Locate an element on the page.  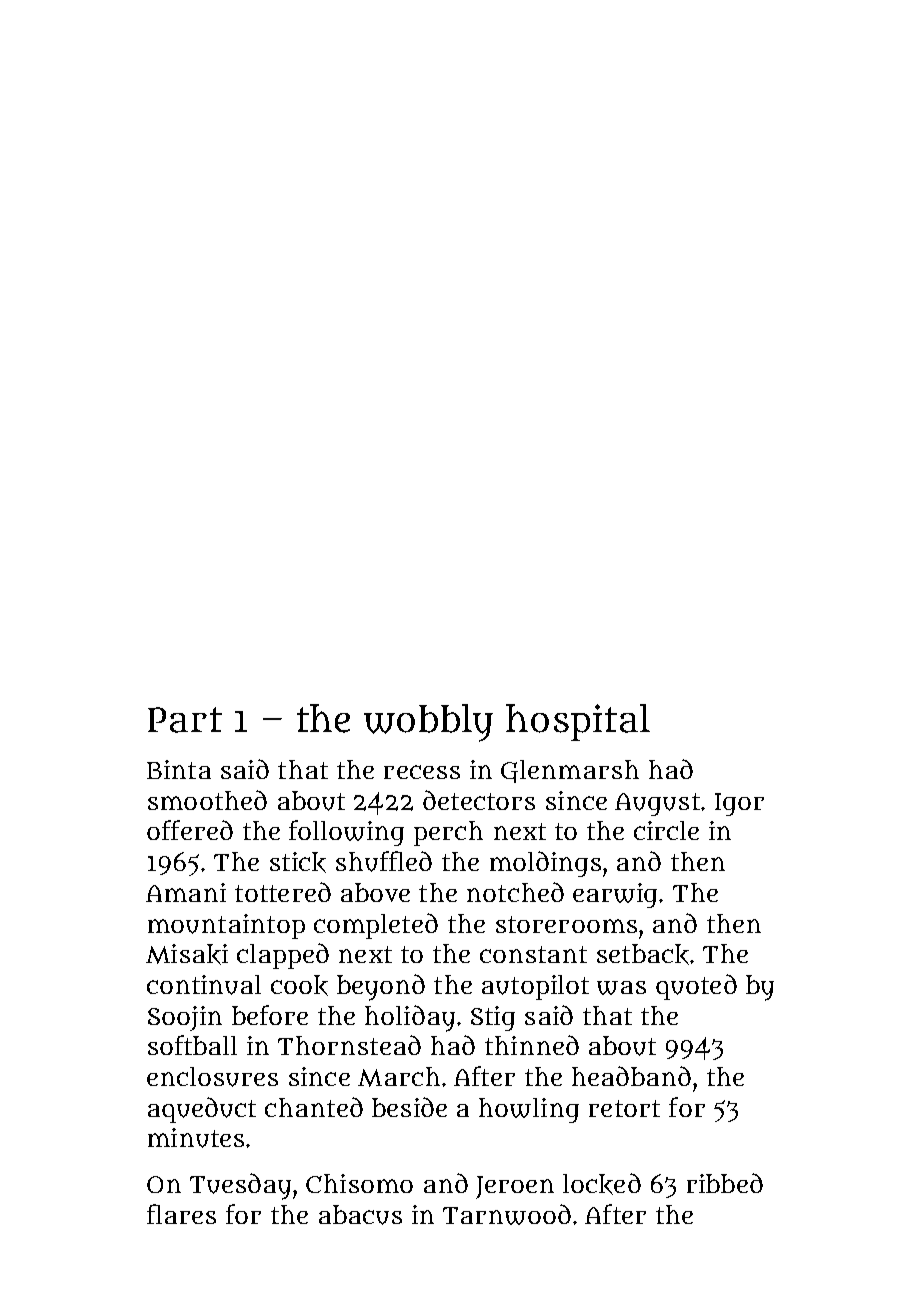
earwig is located at coordinates (615, 895).
